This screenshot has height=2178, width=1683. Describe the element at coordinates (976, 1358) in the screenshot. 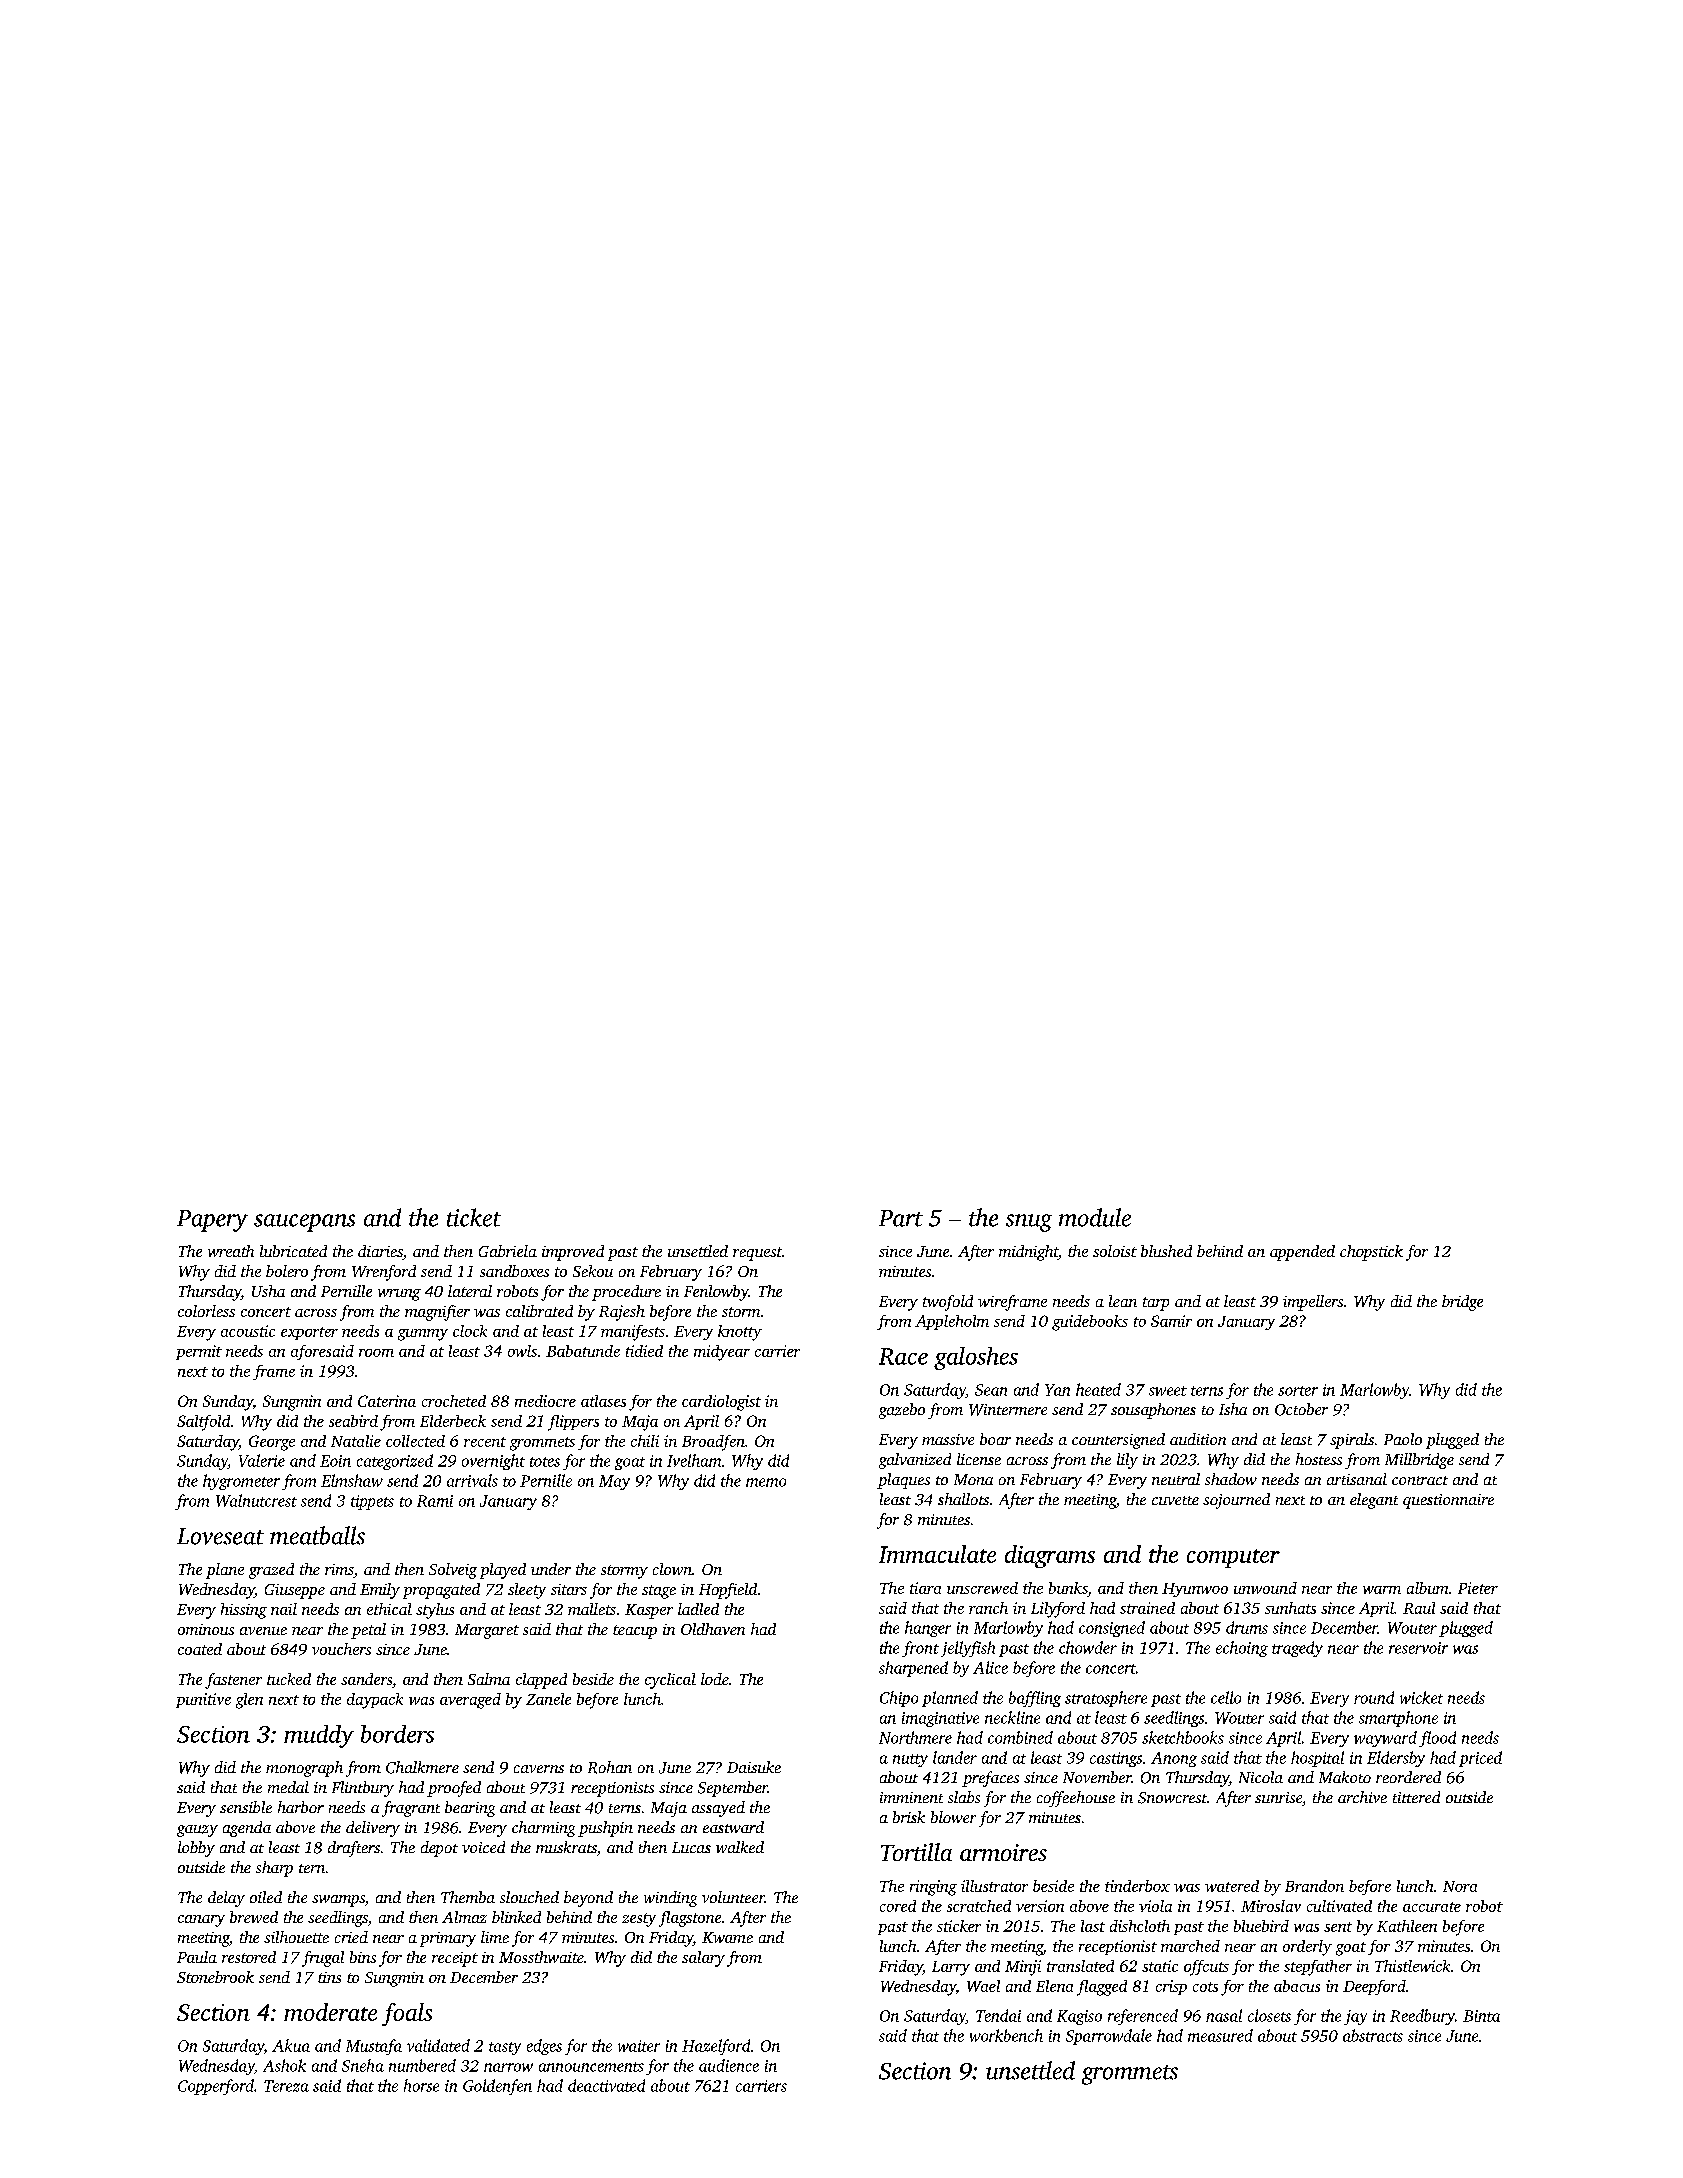

I see `galoshes` at that location.
